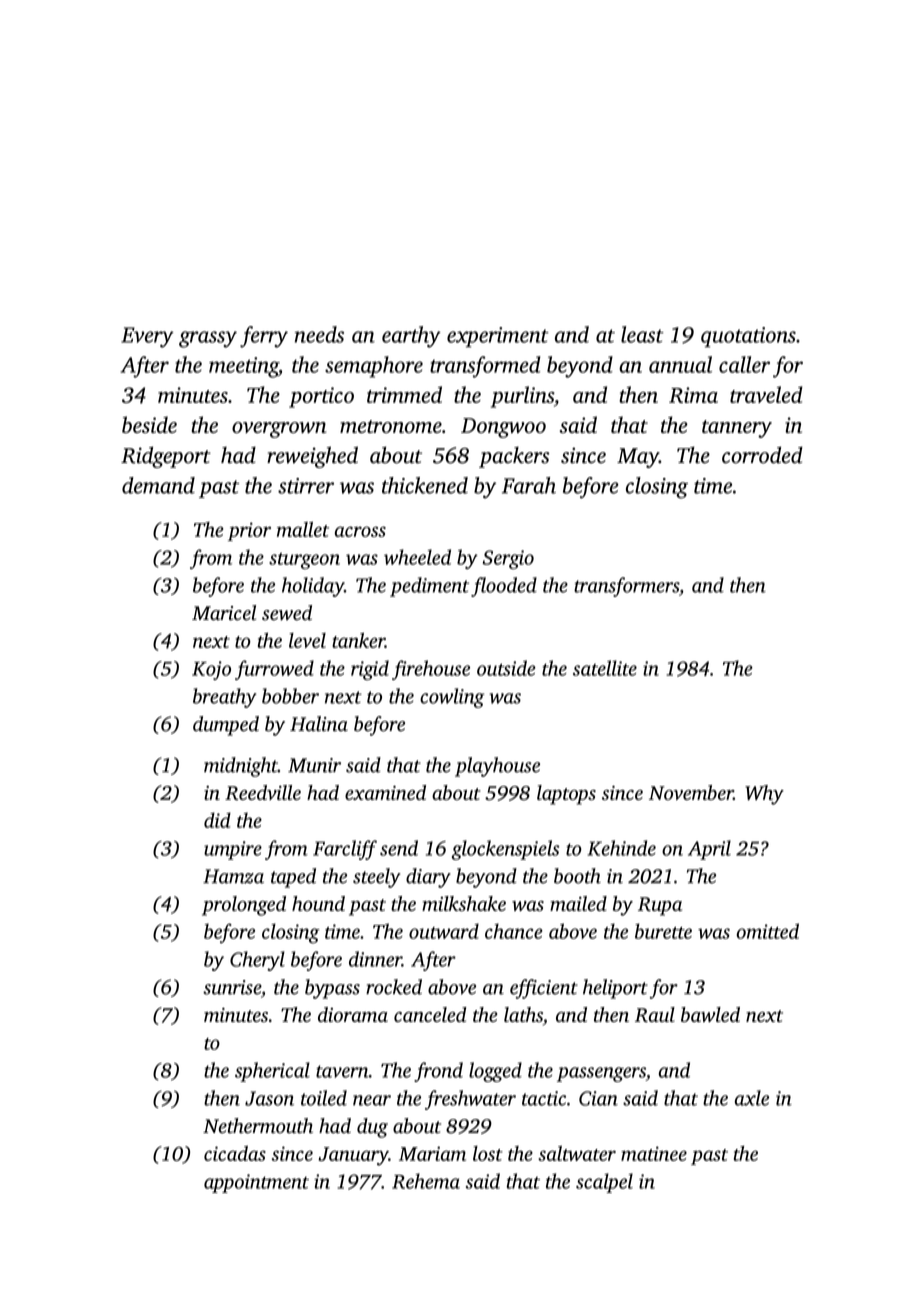  Describe the element at coordinates (605, 668) in the document. I see `satellite` at that location.
